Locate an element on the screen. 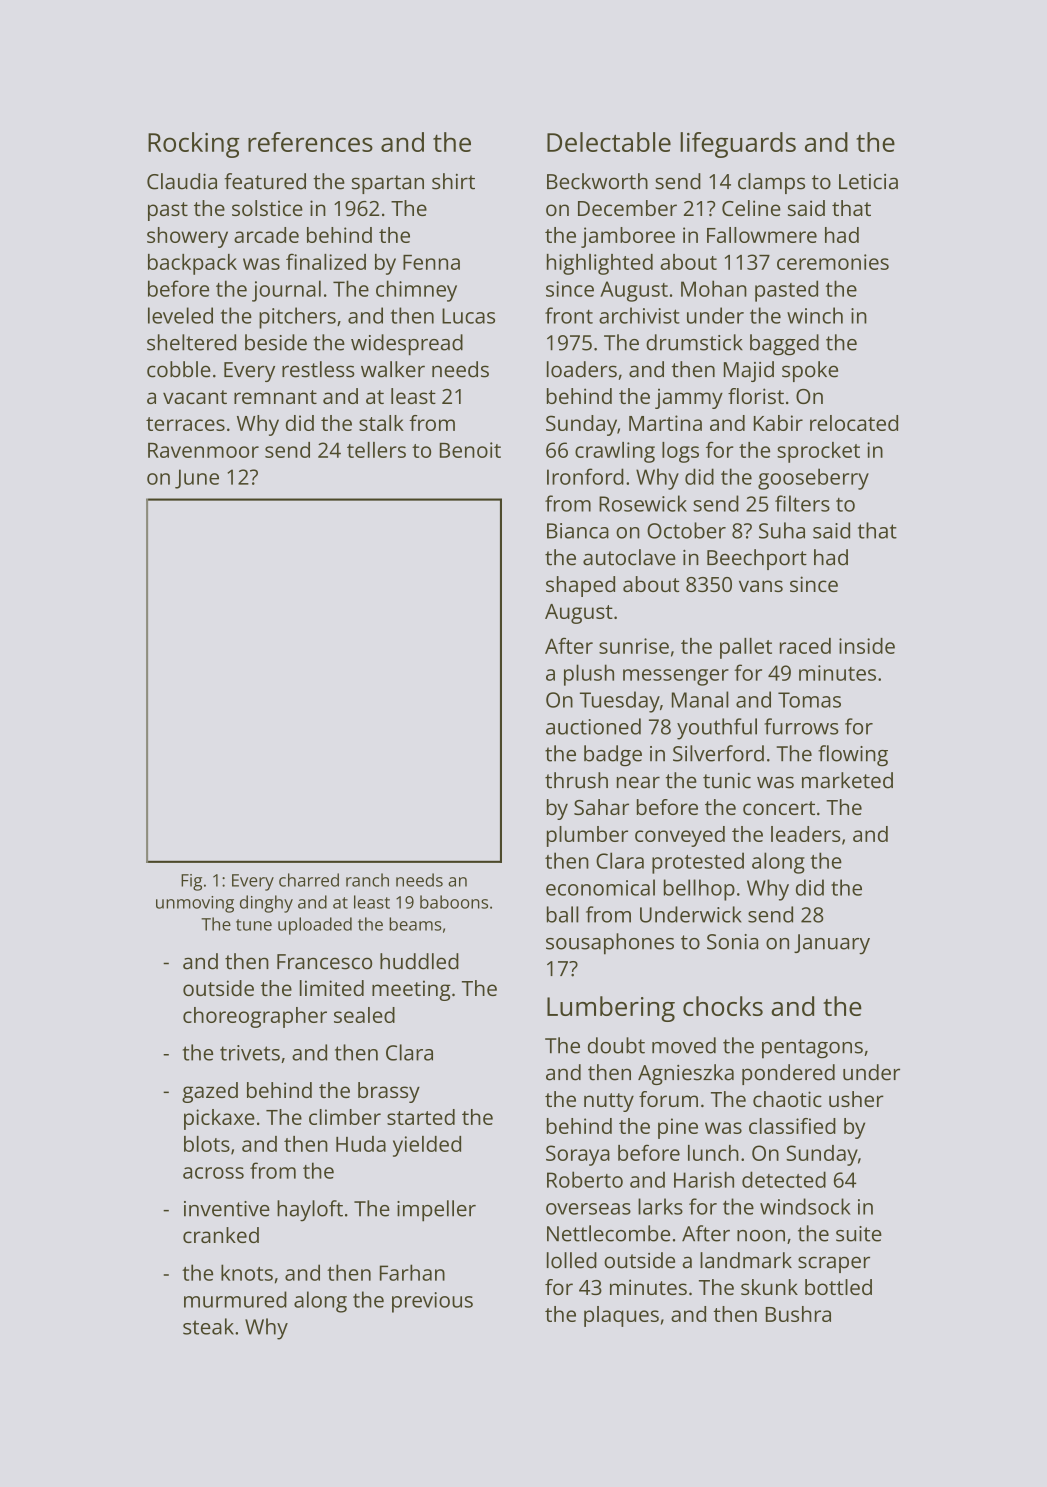  ceremonies is located at coordinates (833, 262).
